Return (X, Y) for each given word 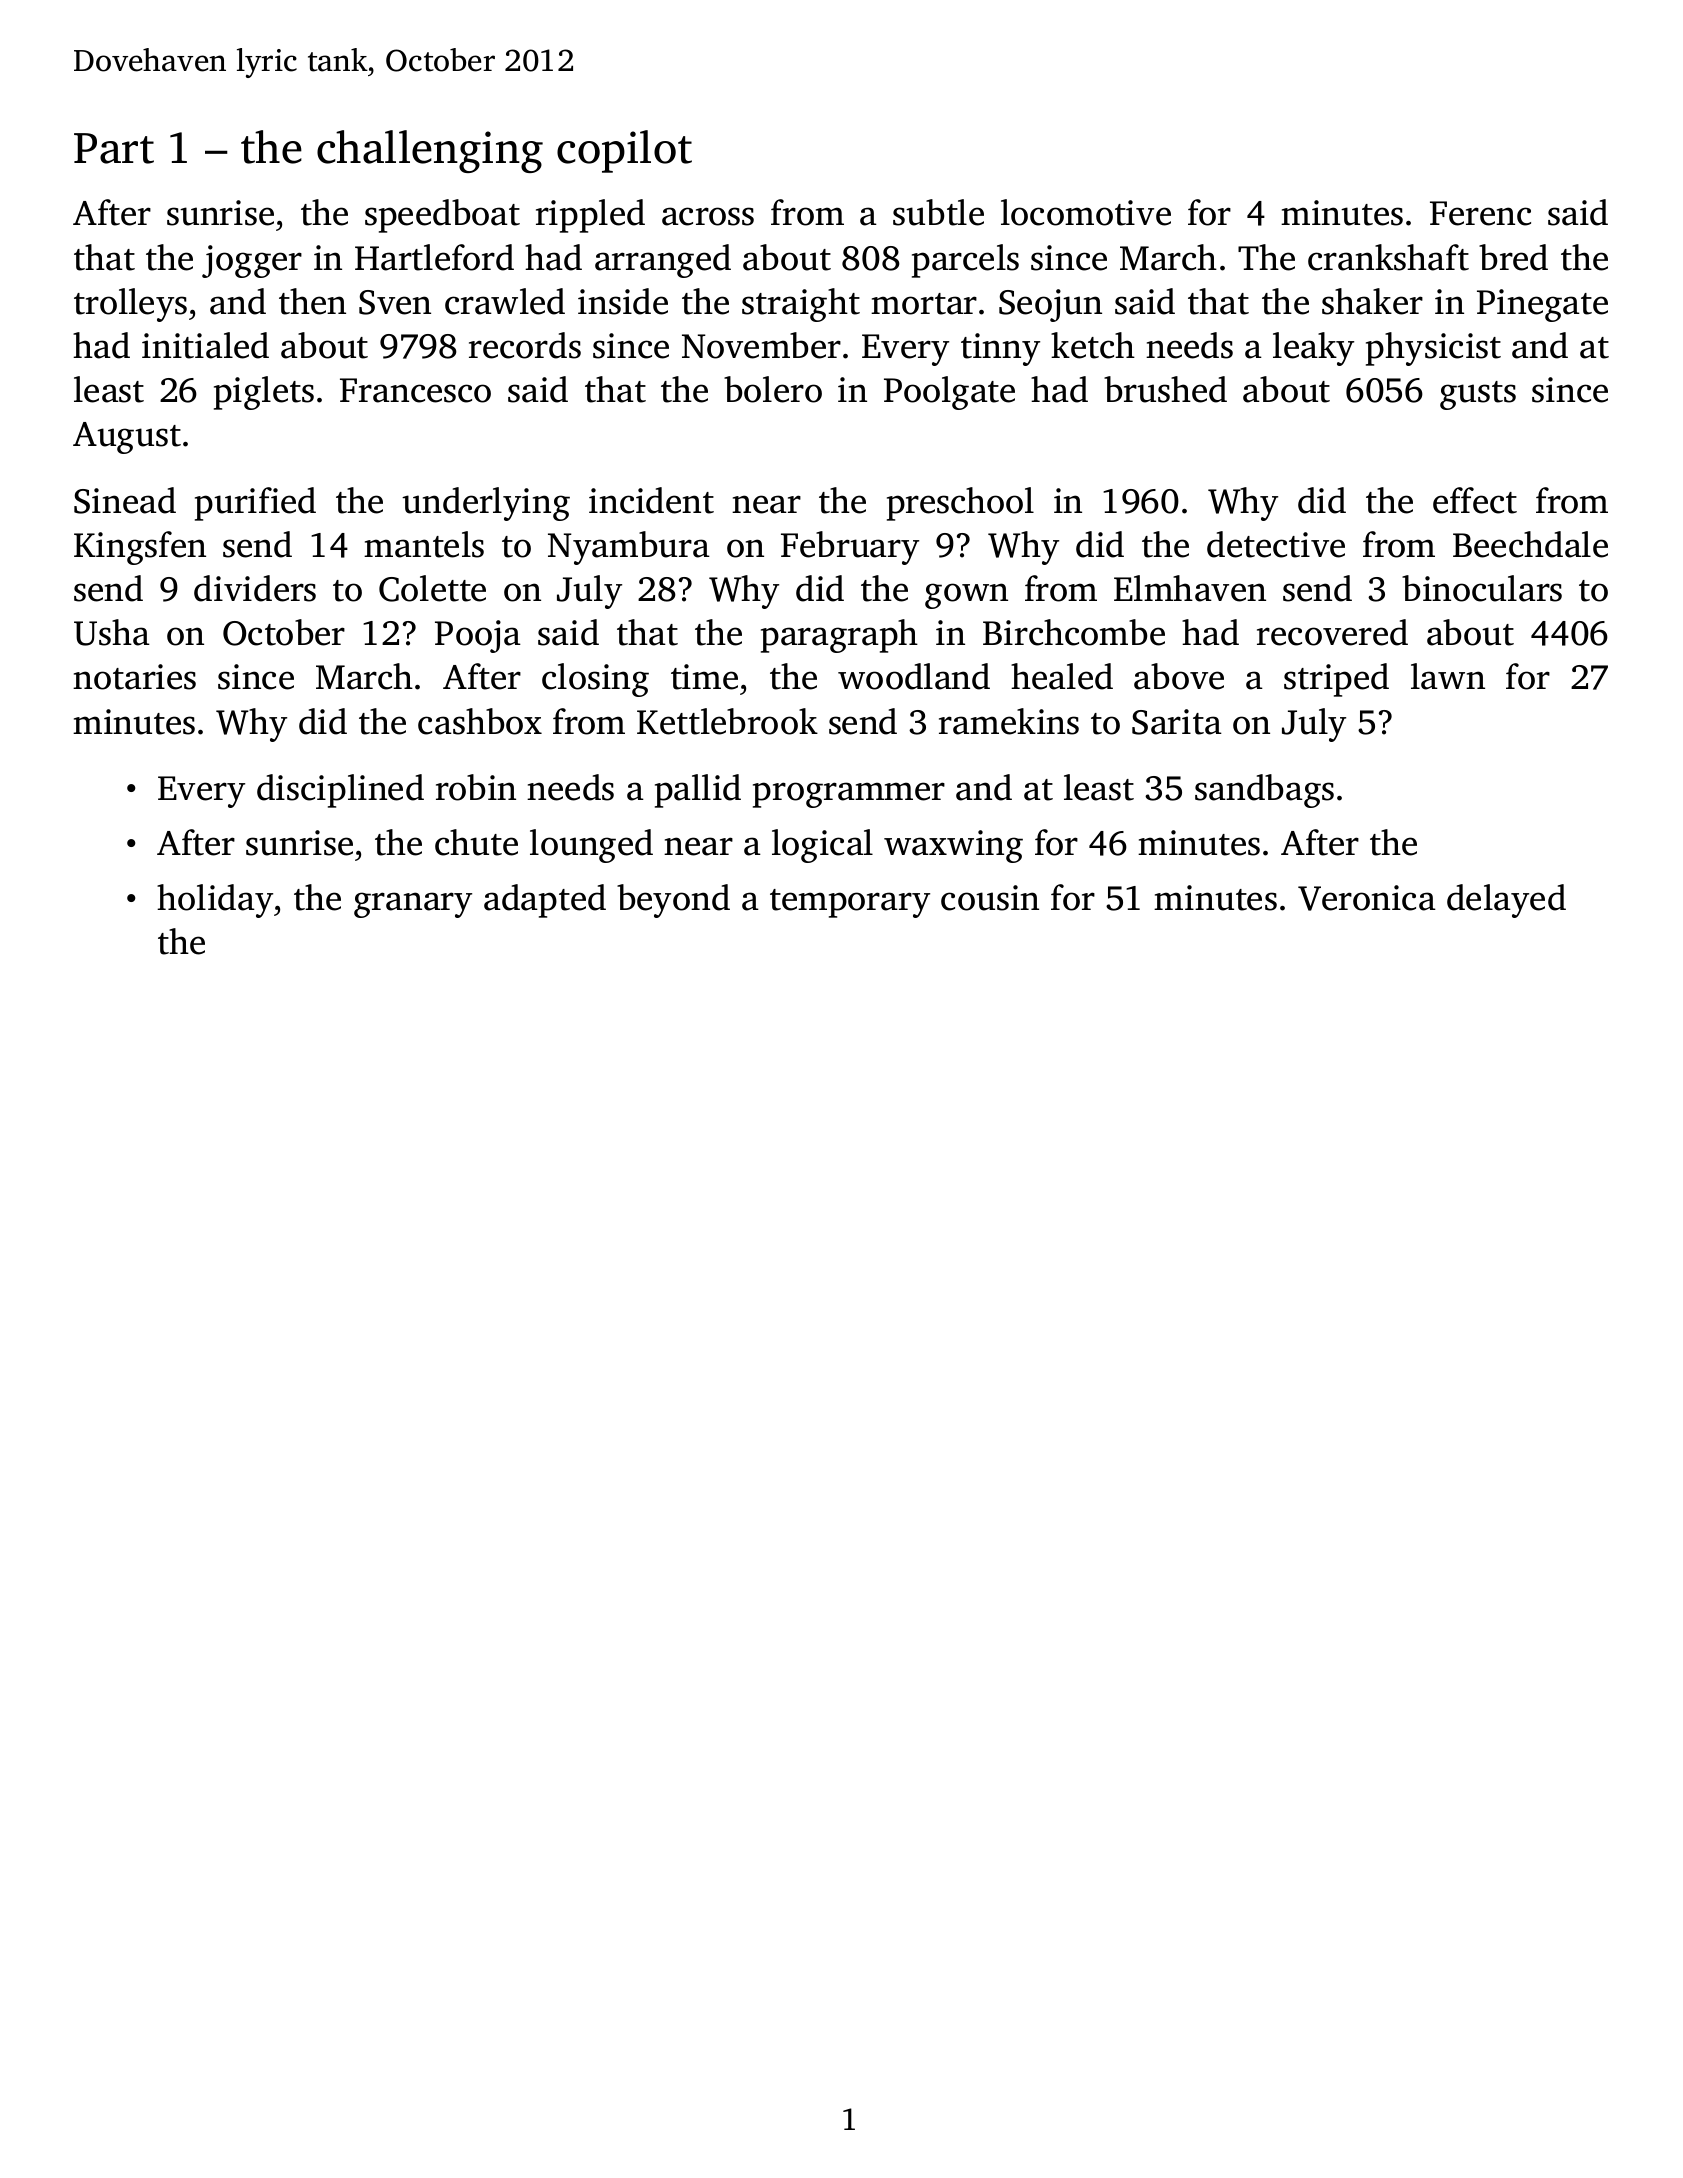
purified (255, 504)
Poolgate (949, 393)
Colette (432, 588)
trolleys (130, 305)
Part (114, 148)
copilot (624, 151)
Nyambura (629, 548)
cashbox (480, 721)
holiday (215, 901)
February (850, 548)
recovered (1332, 632)
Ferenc (1480, 213)
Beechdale (1530, 544)
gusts (1478, 395)
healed (1062, 676)
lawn (1448, 676)
